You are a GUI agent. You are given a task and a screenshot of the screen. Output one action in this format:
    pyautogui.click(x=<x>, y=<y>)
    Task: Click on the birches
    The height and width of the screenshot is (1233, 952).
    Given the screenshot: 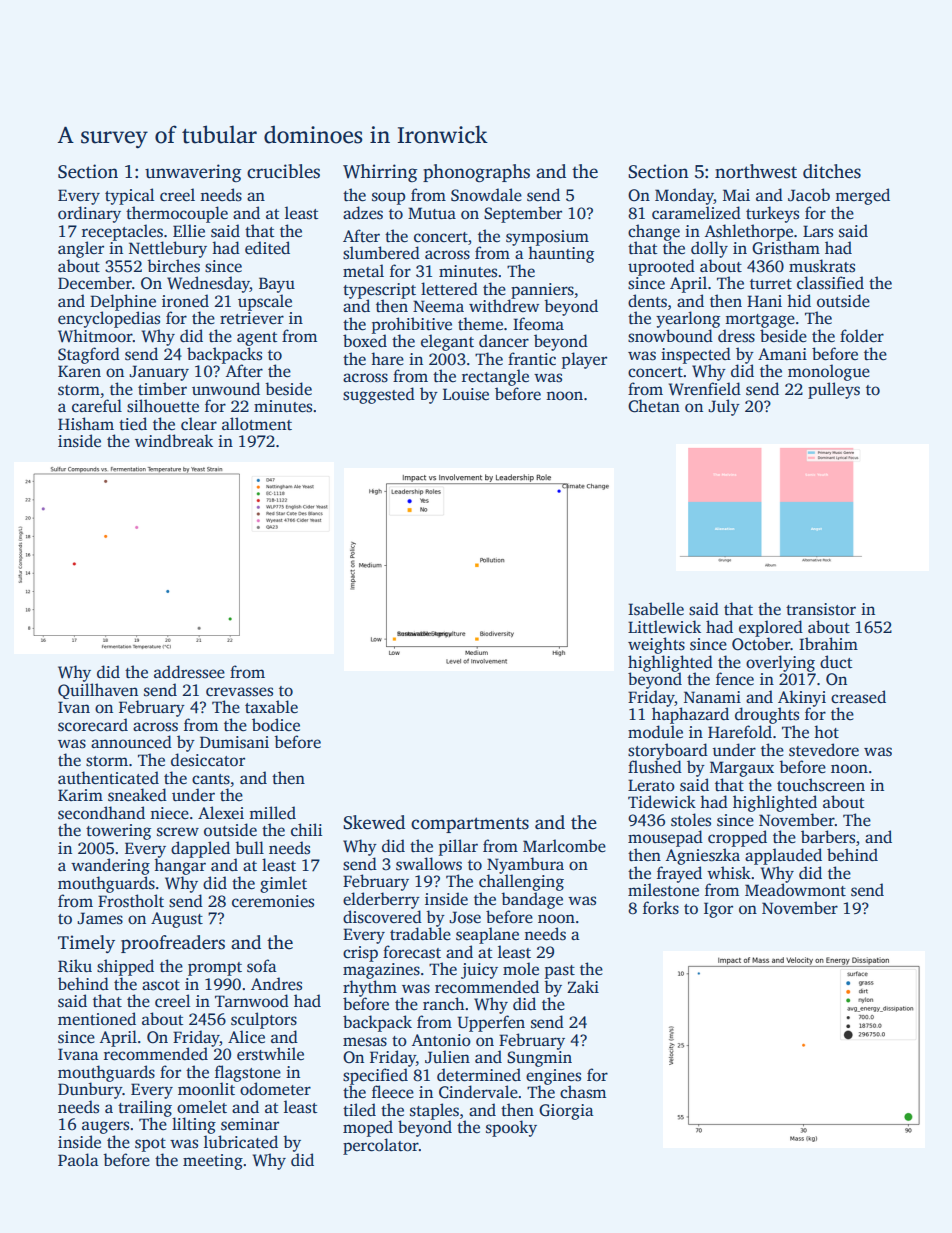 What is the action you would take?
    pyautogui.click(x=173, y=266)
